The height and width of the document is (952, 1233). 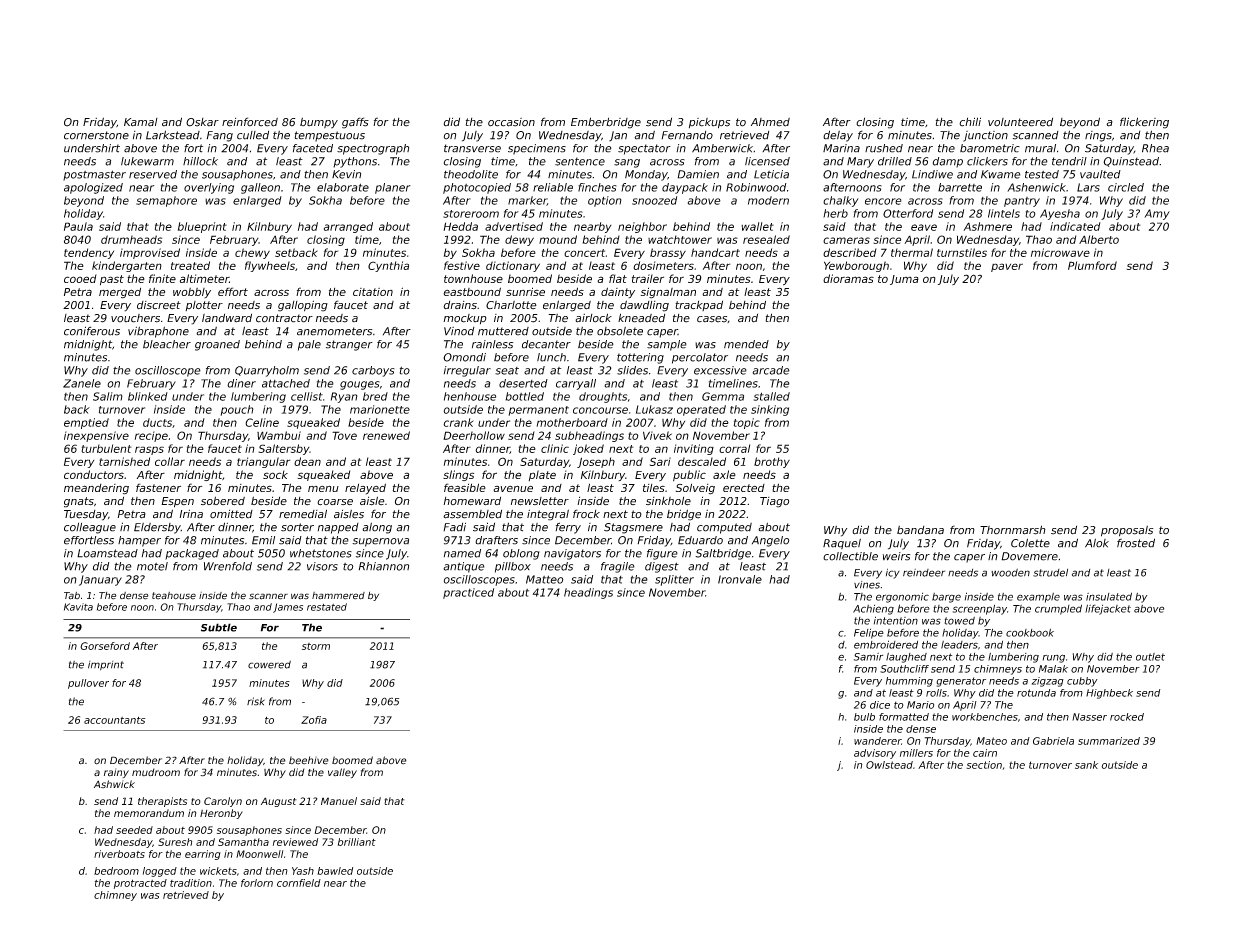 I want to click on bawled, so click(x=335, y=871).
